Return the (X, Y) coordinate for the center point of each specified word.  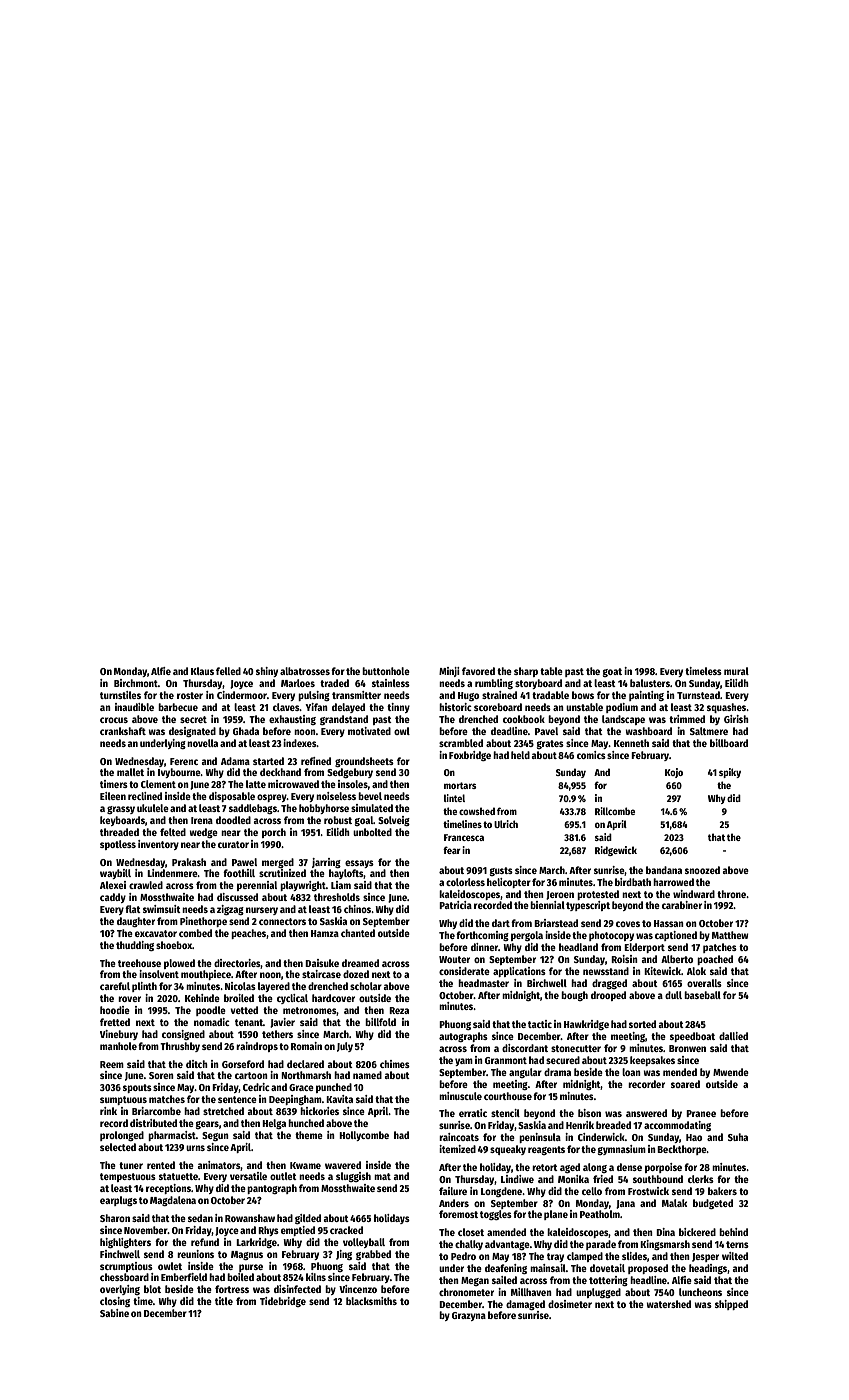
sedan (200, 1218)
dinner (484, 947)
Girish (736, 719)
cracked (346, 1230)
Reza (399, 1010)
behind (733, 1232)
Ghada (246, 731)
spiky (730, 773)
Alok (696, 971)
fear (452, 850)
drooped (608, 996)
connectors (282, 921)
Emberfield (184, 1277)
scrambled (461, 743)
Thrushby (180, 1047)
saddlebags (253, 809)
